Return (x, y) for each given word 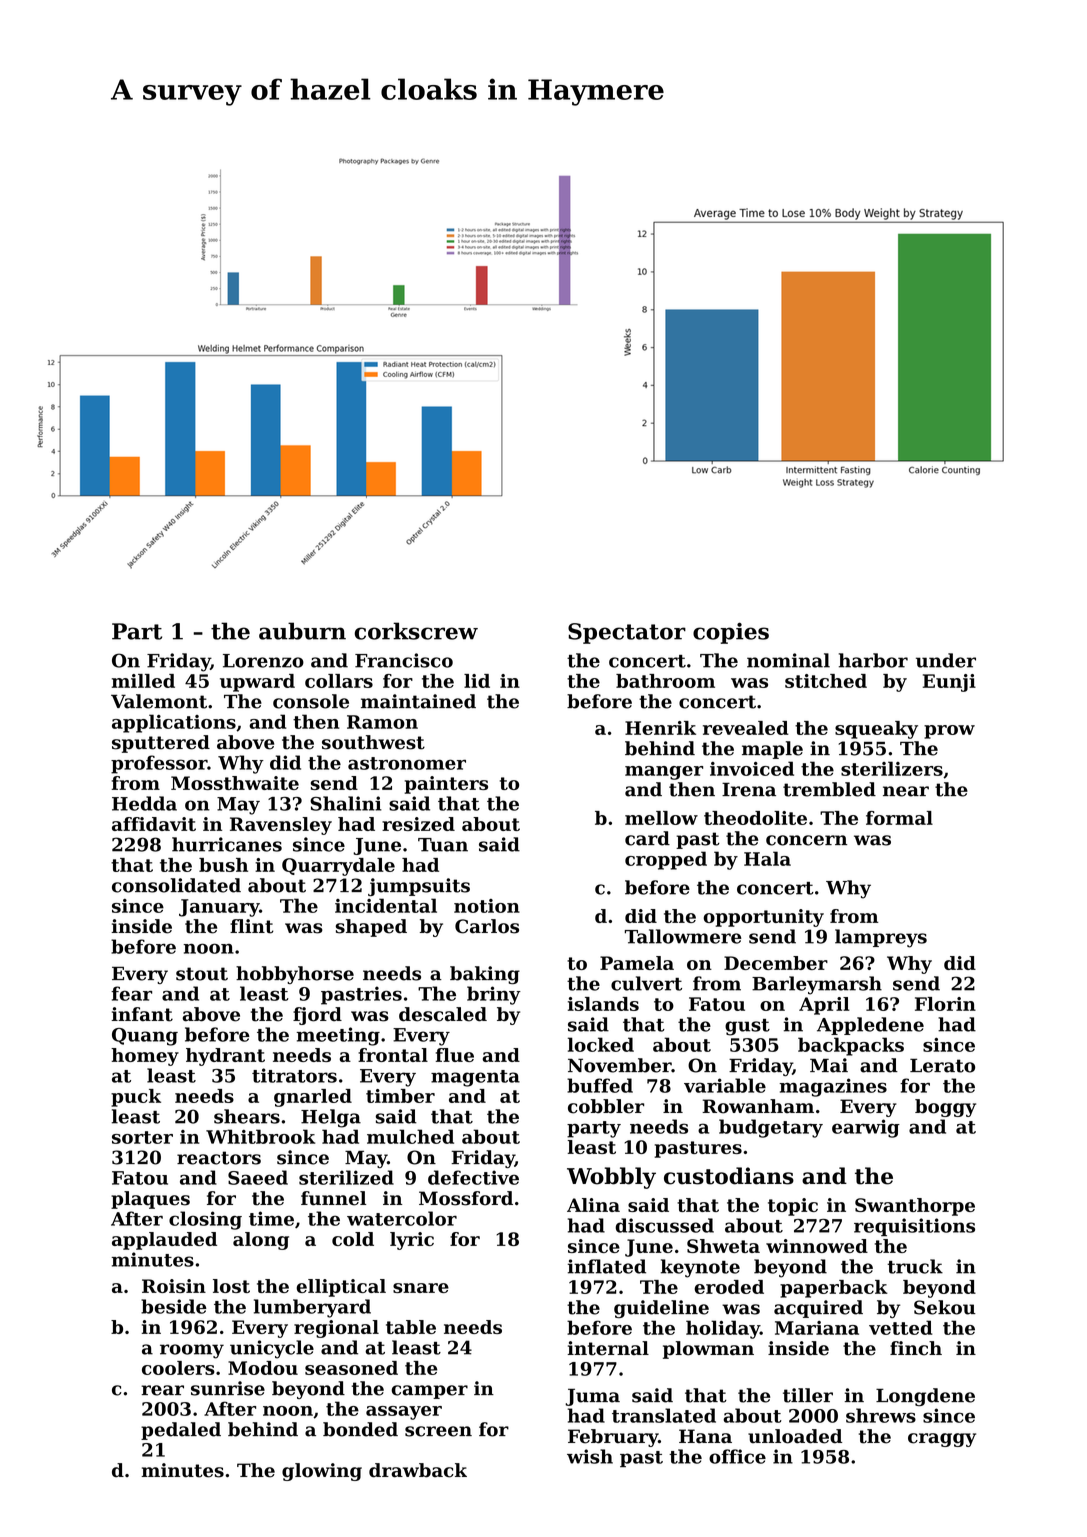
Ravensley (281, 826)
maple (772, 750)
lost (231, 1286)
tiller (808, 1395)
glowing (322, 1472)
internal (608, 1348)
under (946, 660)
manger (664, 773)
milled (143, 681)
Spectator (627, 633)
